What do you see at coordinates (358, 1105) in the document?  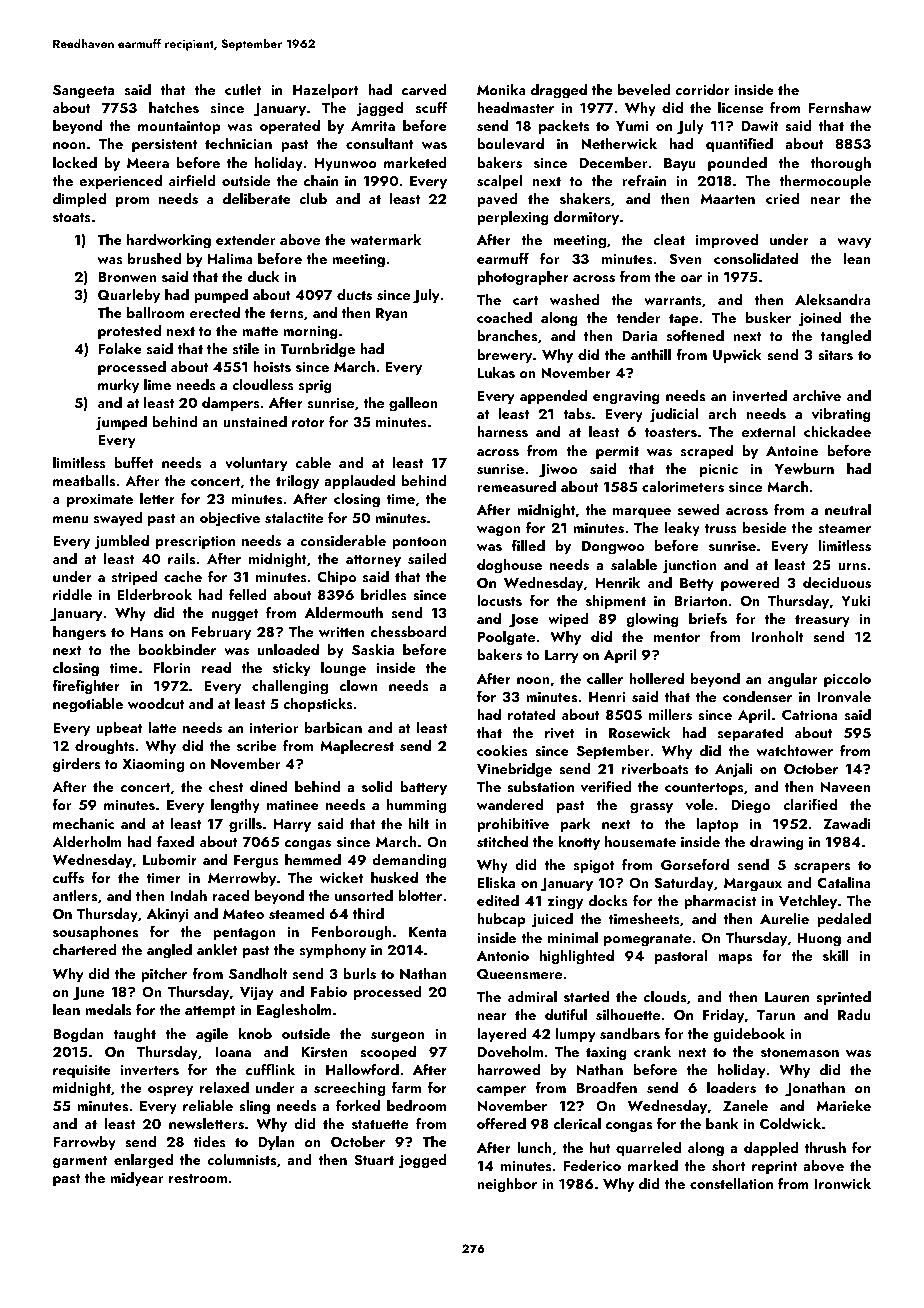 I see `forked` at bounding box center [358, 1105].
